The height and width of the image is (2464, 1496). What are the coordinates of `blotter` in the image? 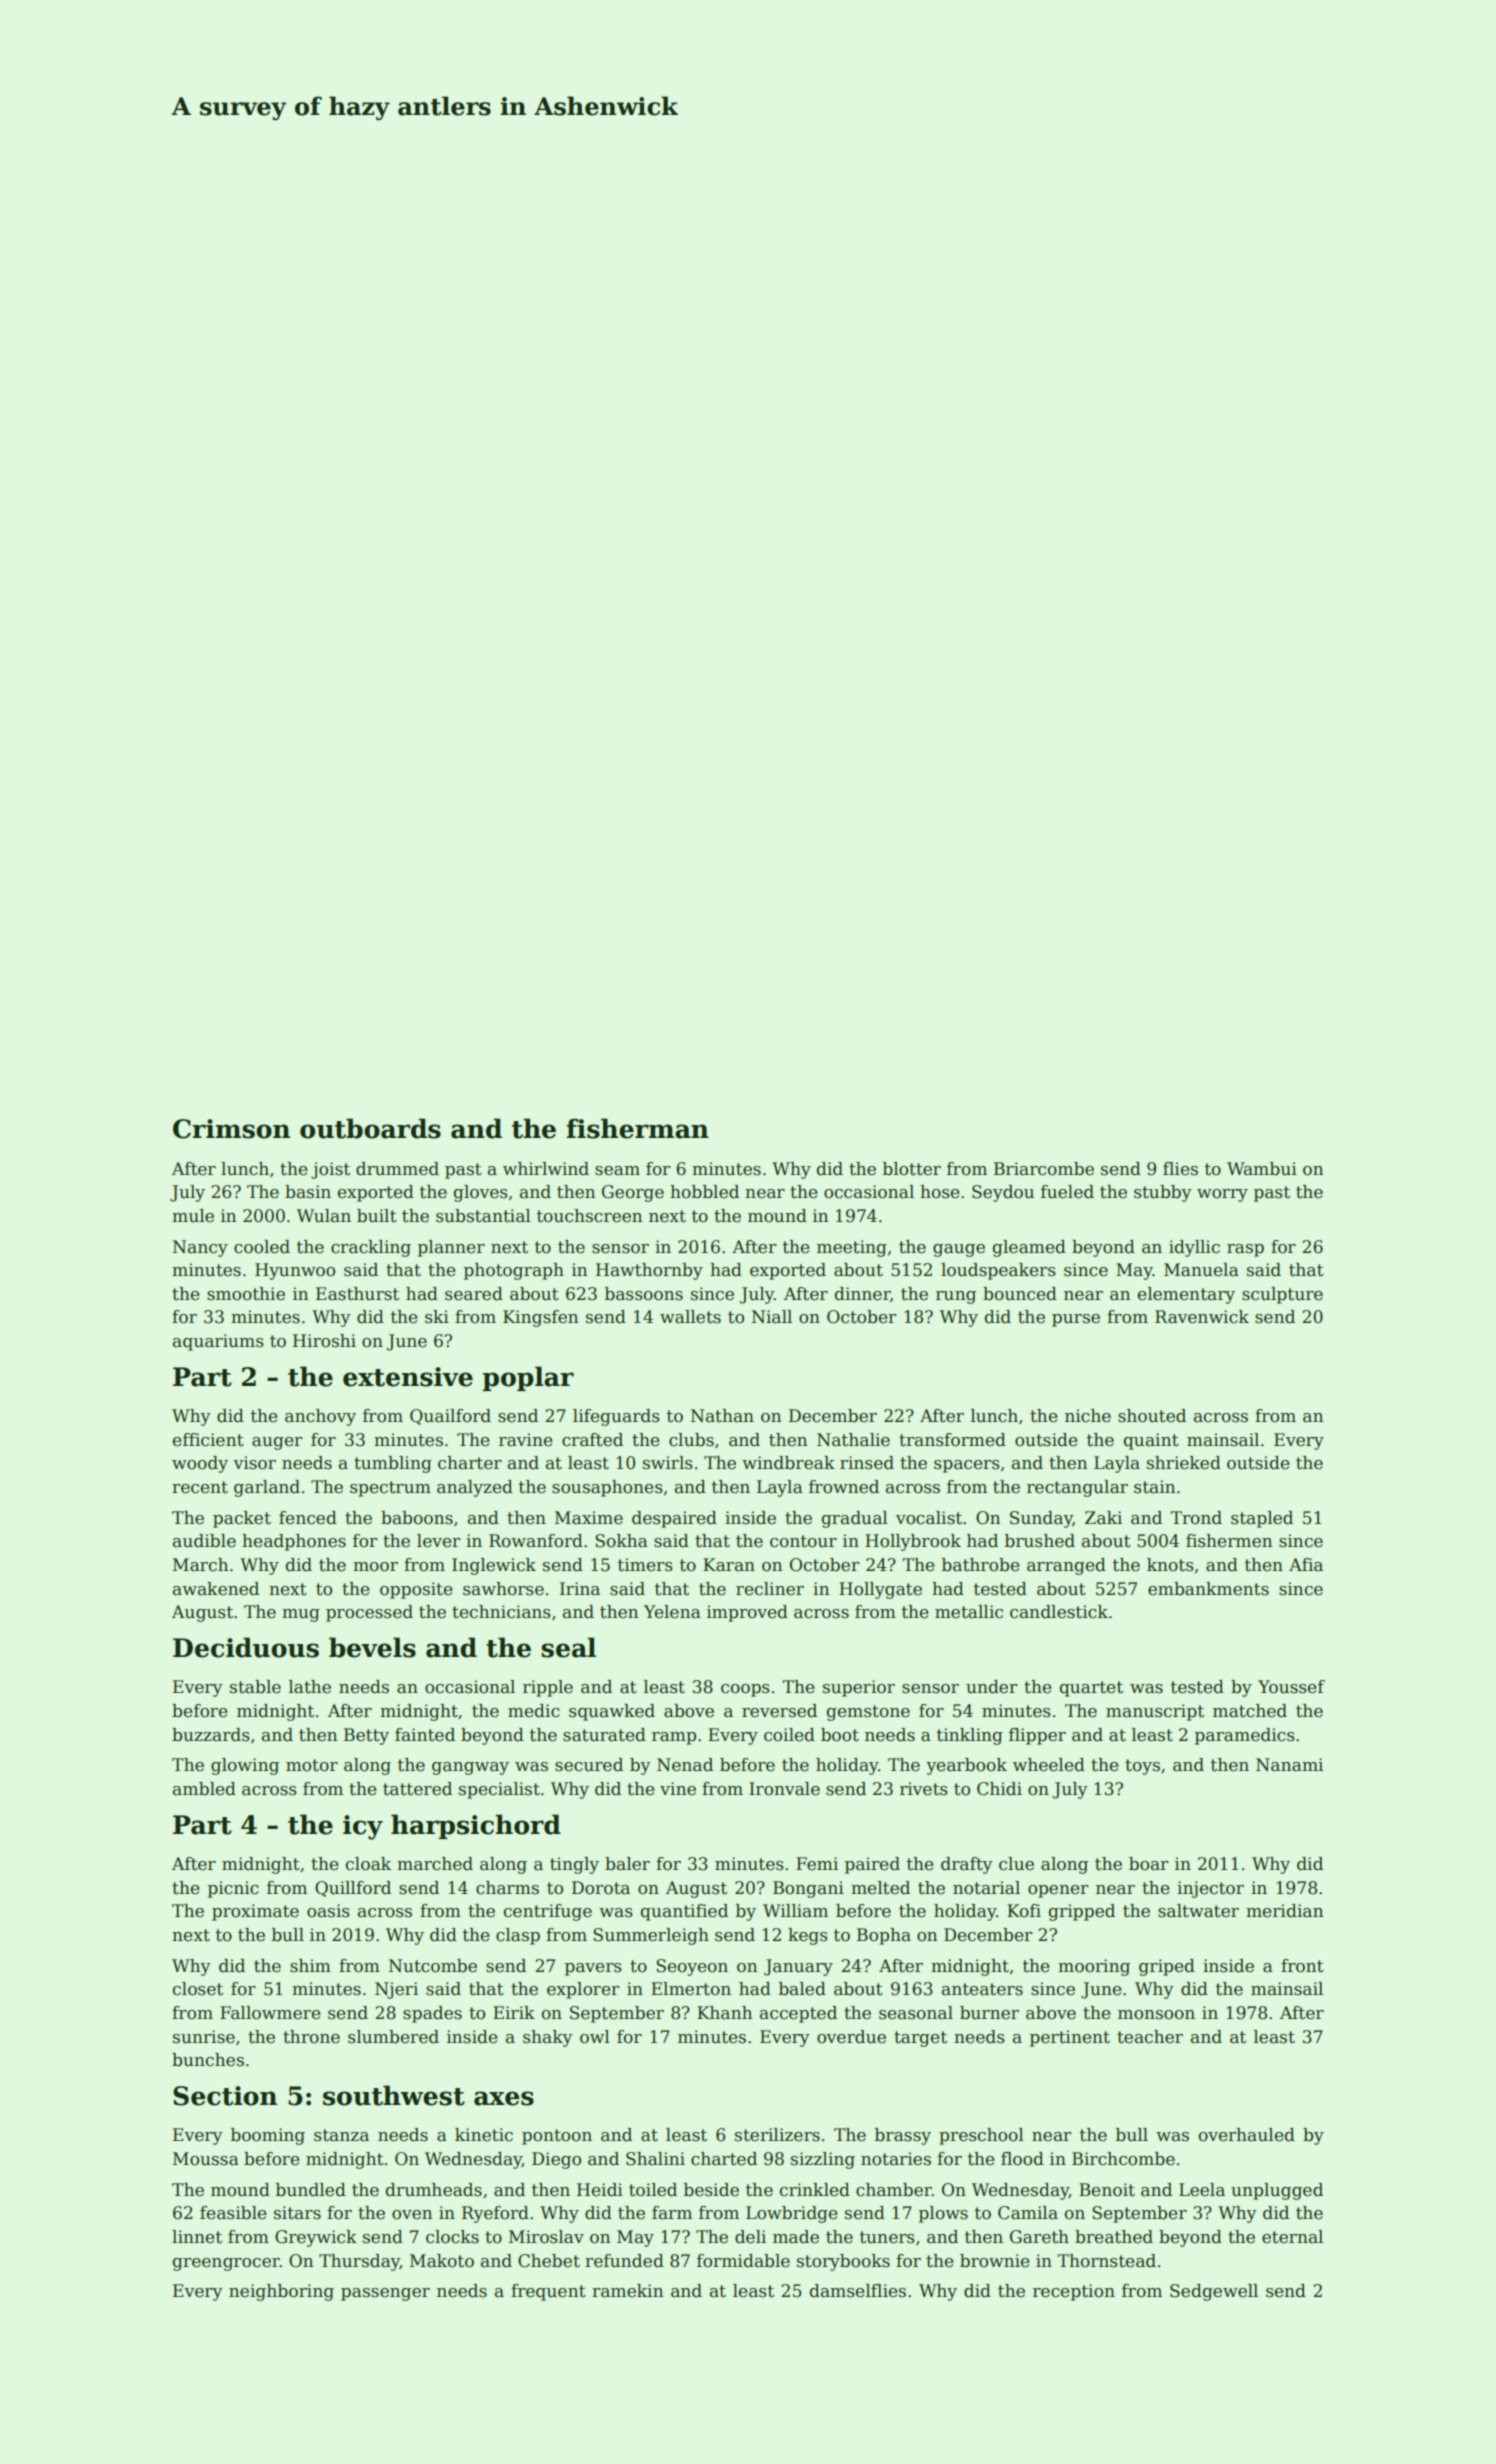 It's located at (912, 1169).
